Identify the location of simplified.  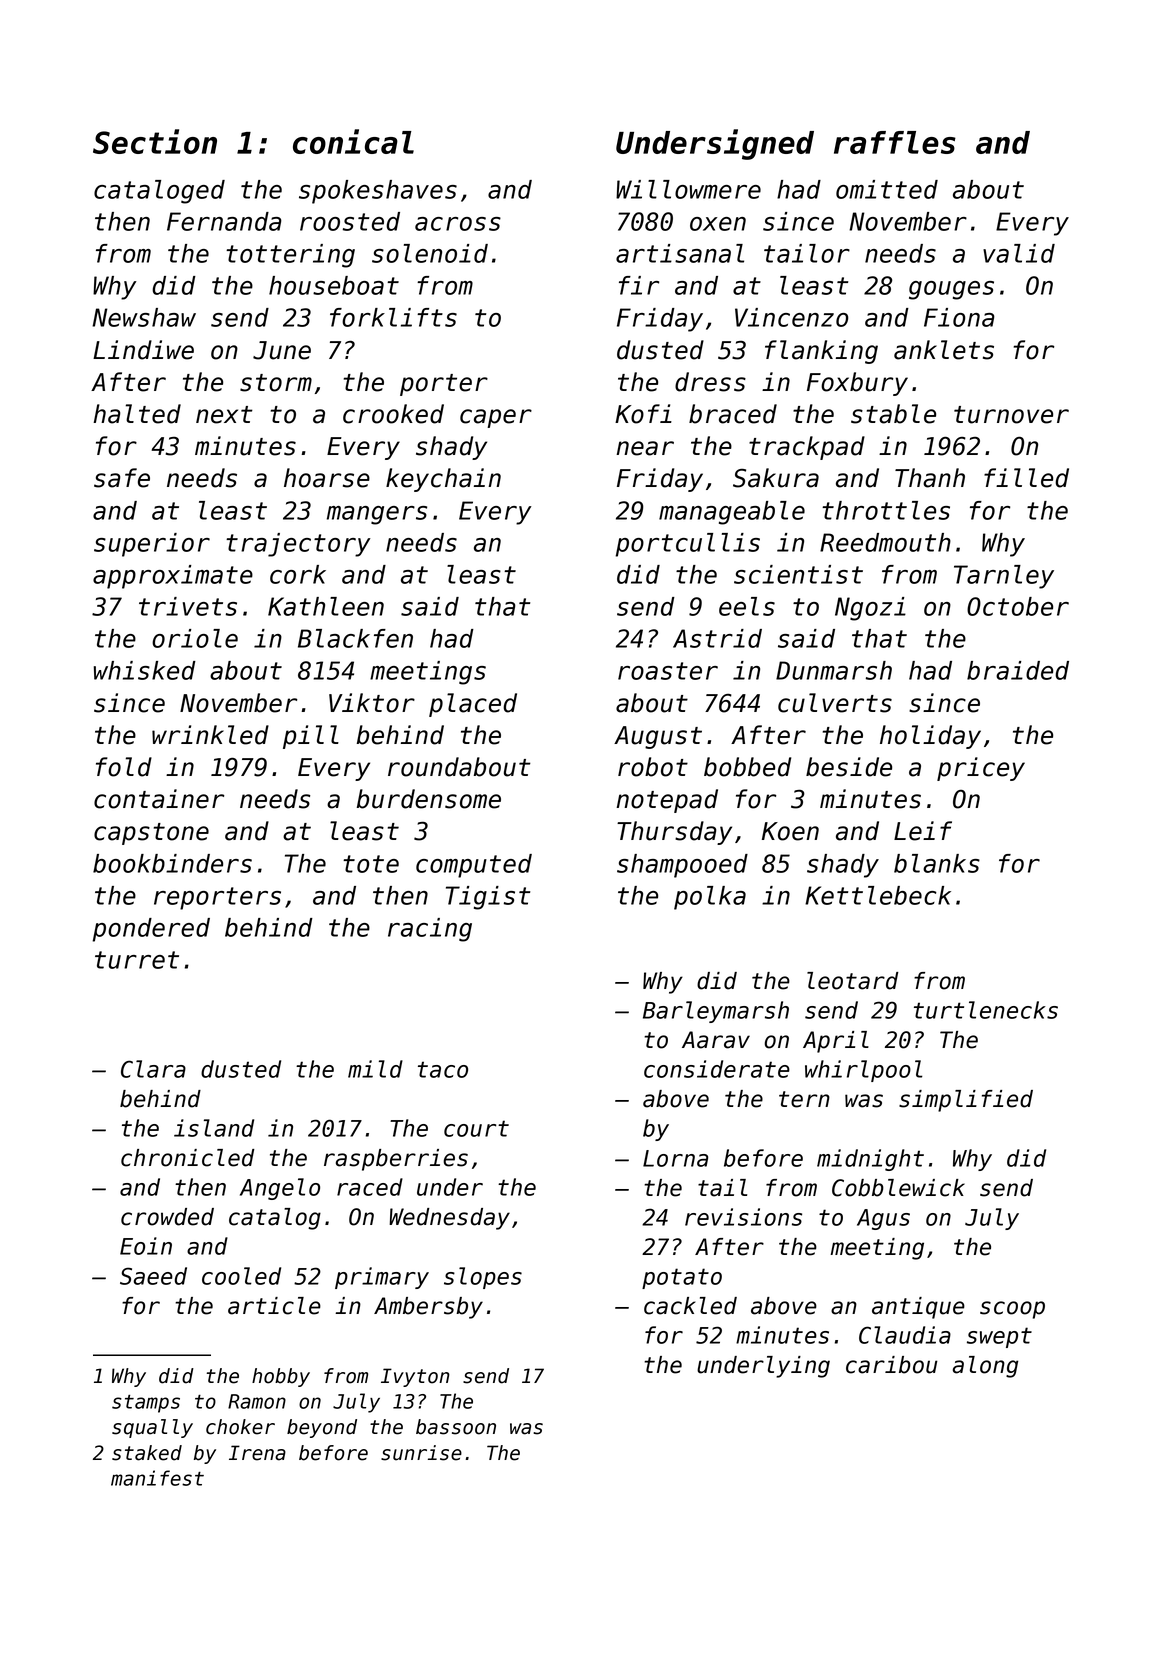
(966, 1101).
